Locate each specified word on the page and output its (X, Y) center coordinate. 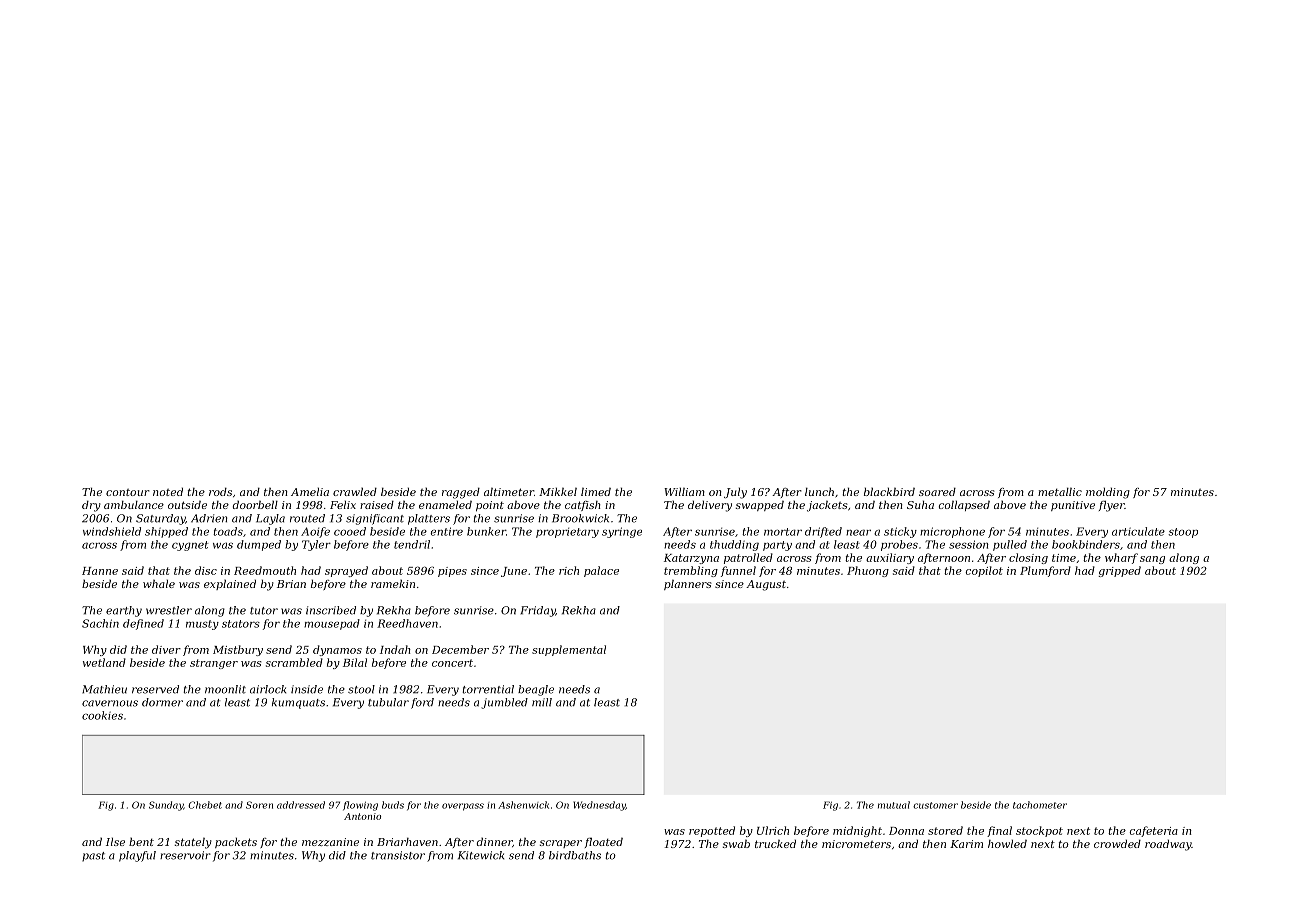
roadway (1168, 845)
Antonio (362, 816)
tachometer (1040, 805)
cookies (102, 715)
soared (937, 491)
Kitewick (481, 855)
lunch (819, 491)
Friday (537, 611)
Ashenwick (523, 805)
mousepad (332, 624)
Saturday (160, 519)
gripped (1119, 571)
